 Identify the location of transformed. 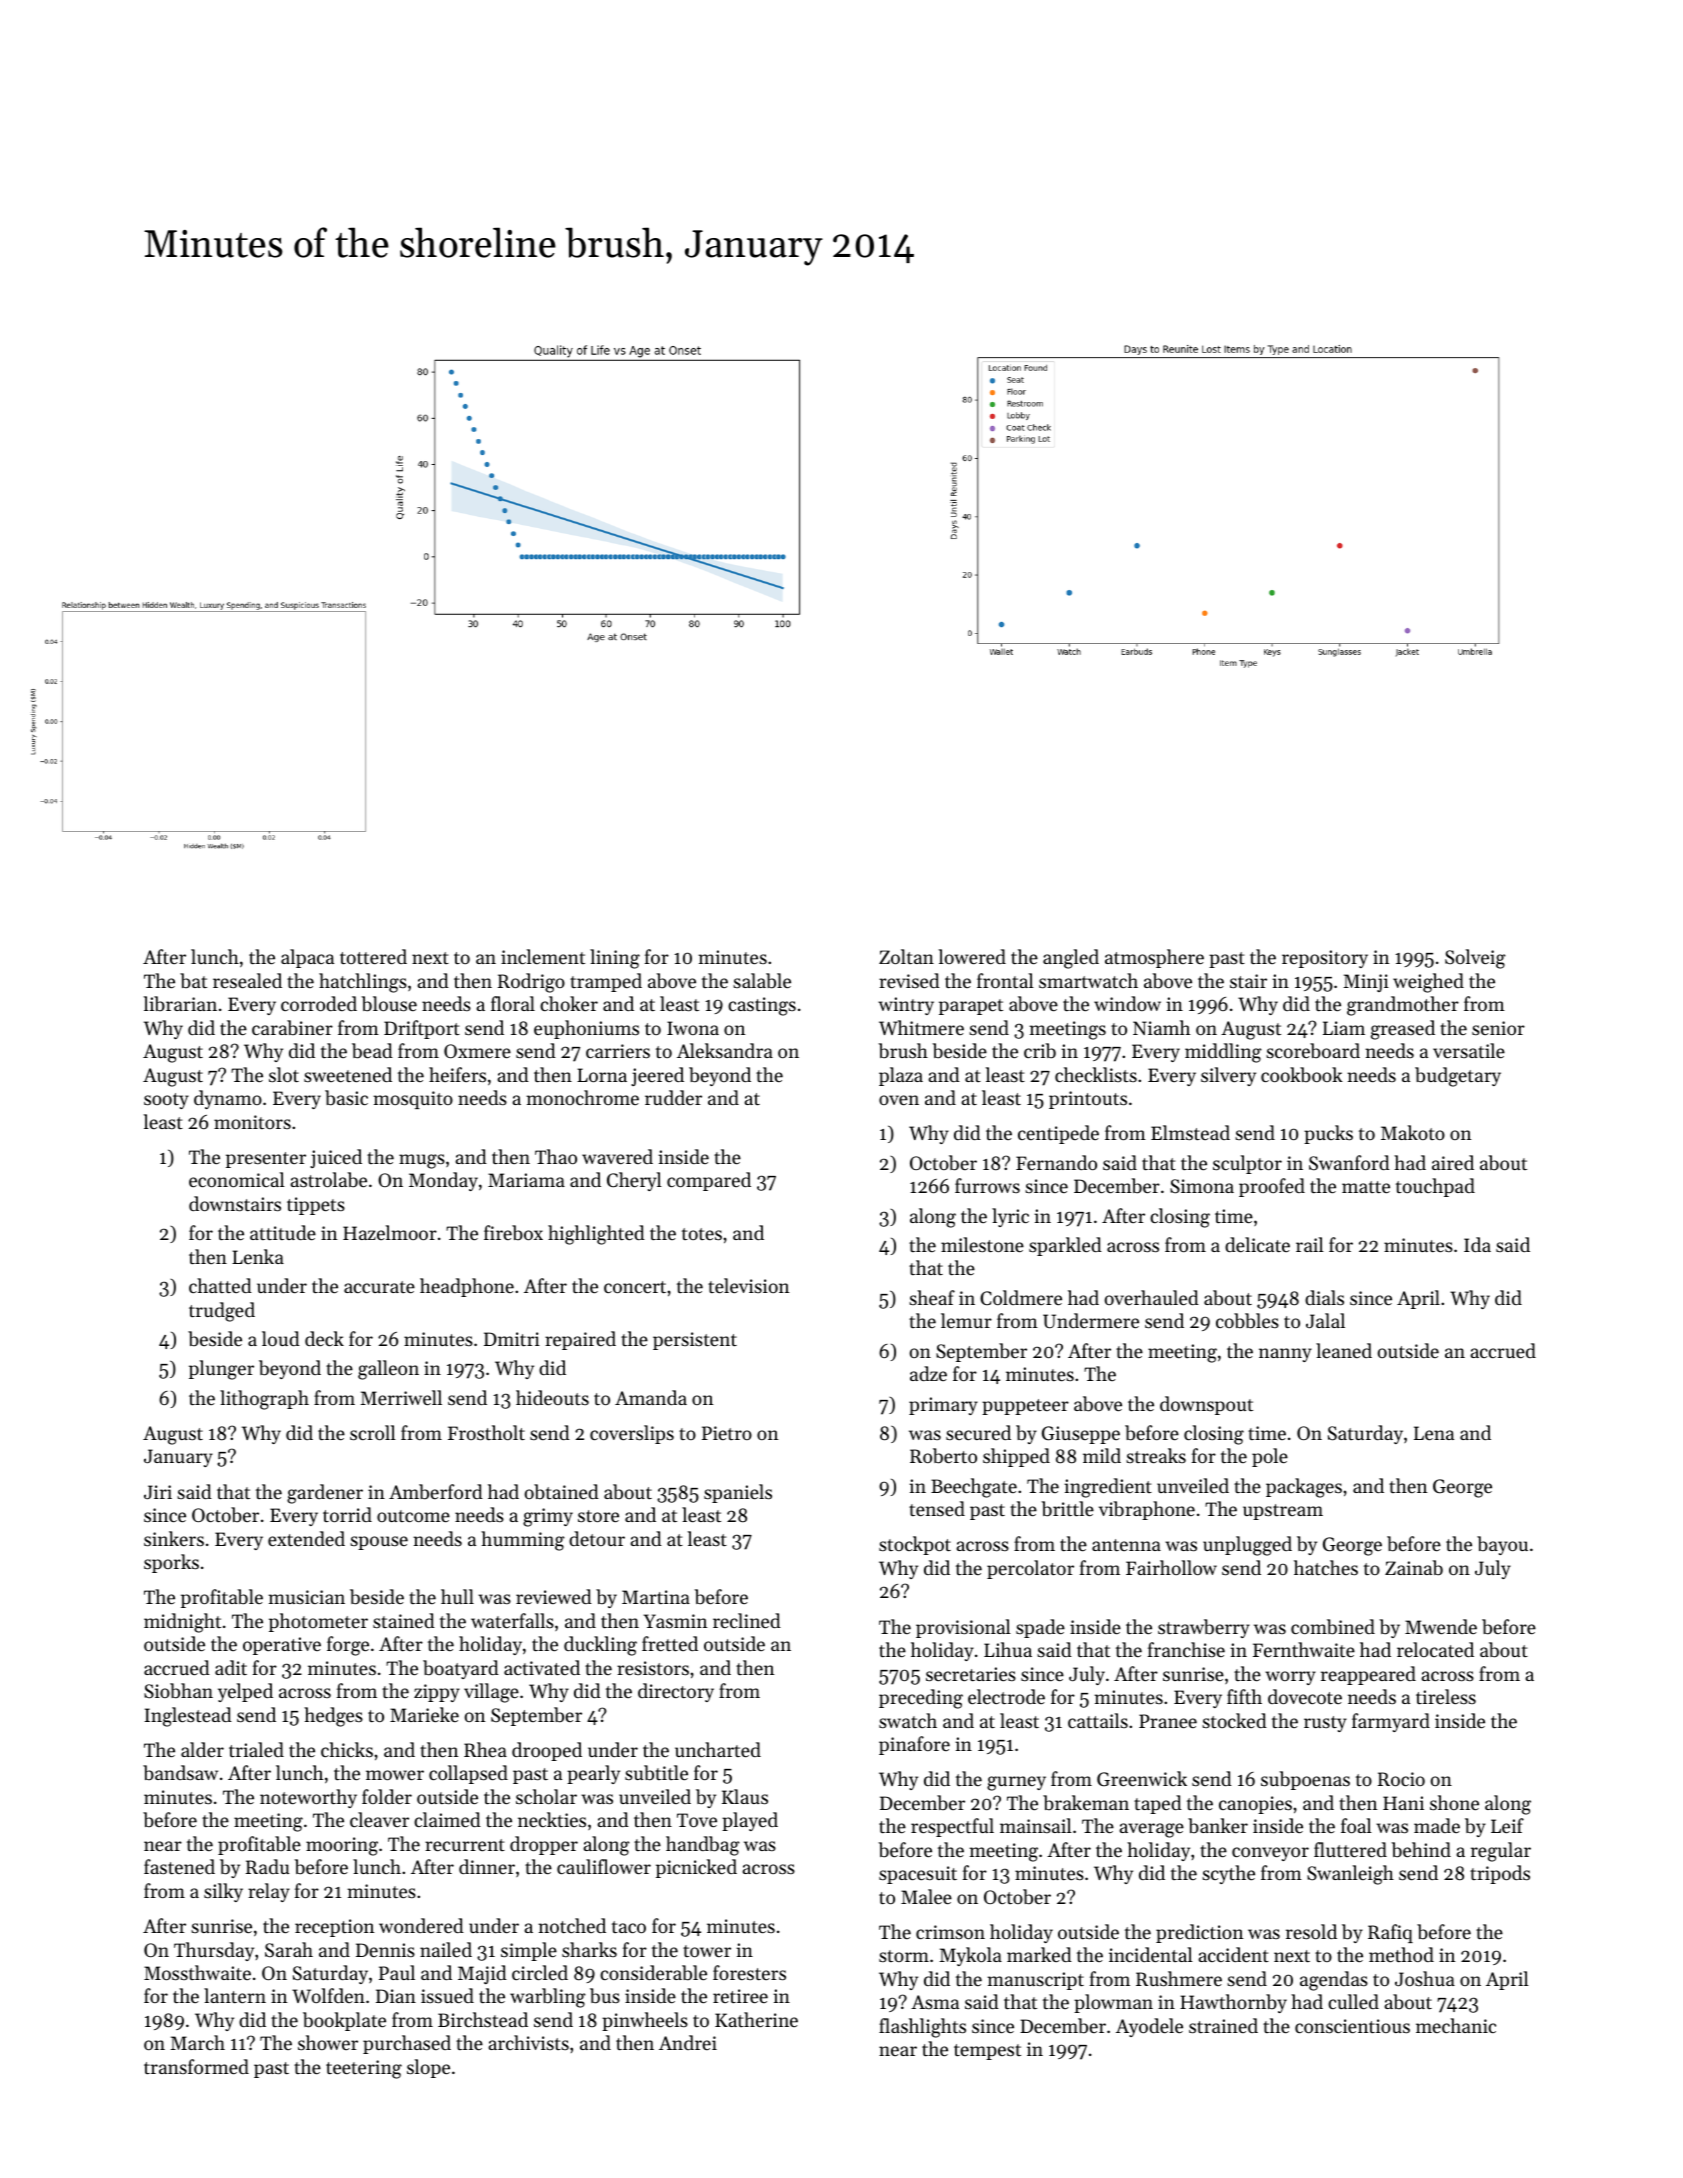
(196, 2066).
